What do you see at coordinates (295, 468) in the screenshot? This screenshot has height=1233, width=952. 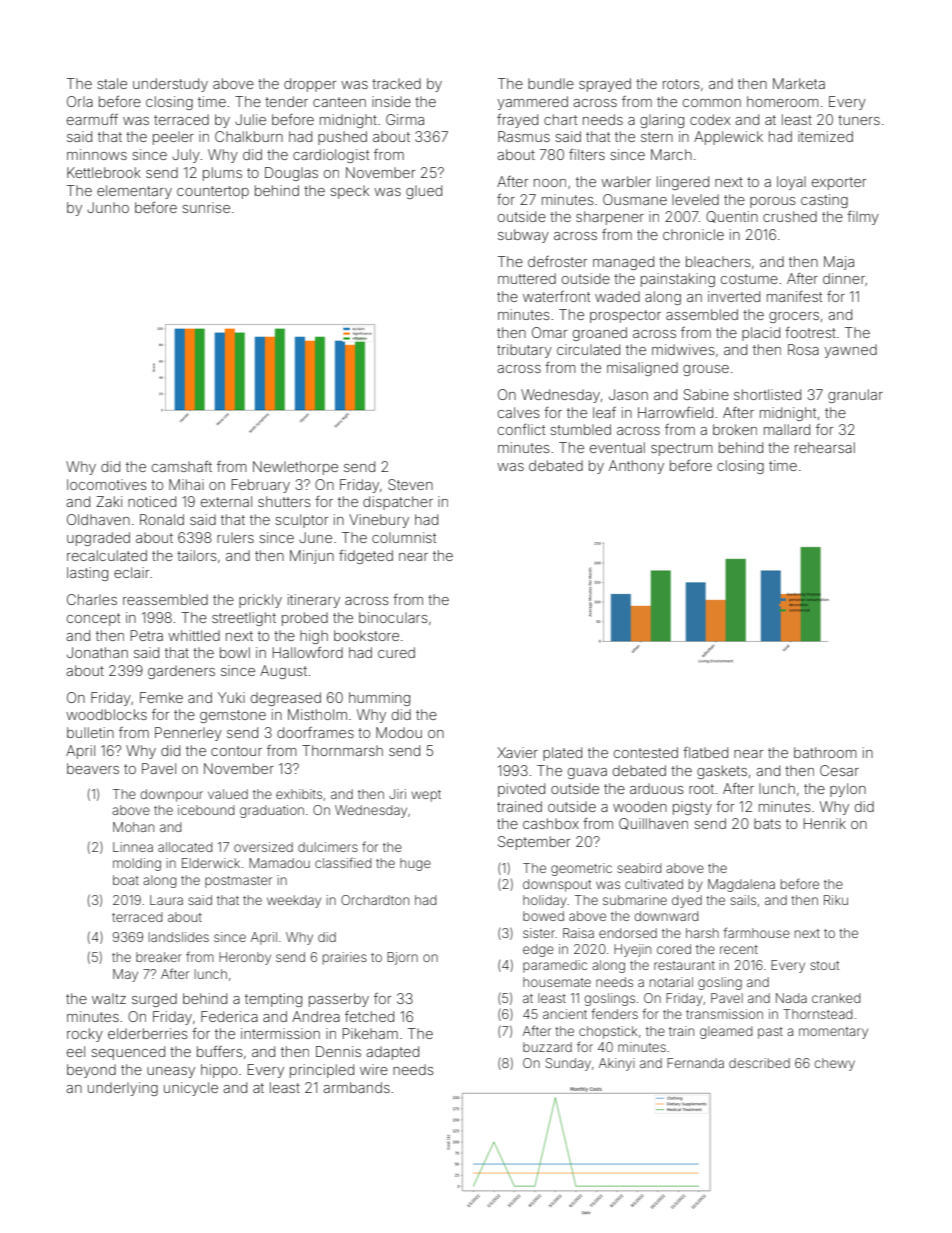 I see `Newlethorpe` at bounding box center [295, 468].
